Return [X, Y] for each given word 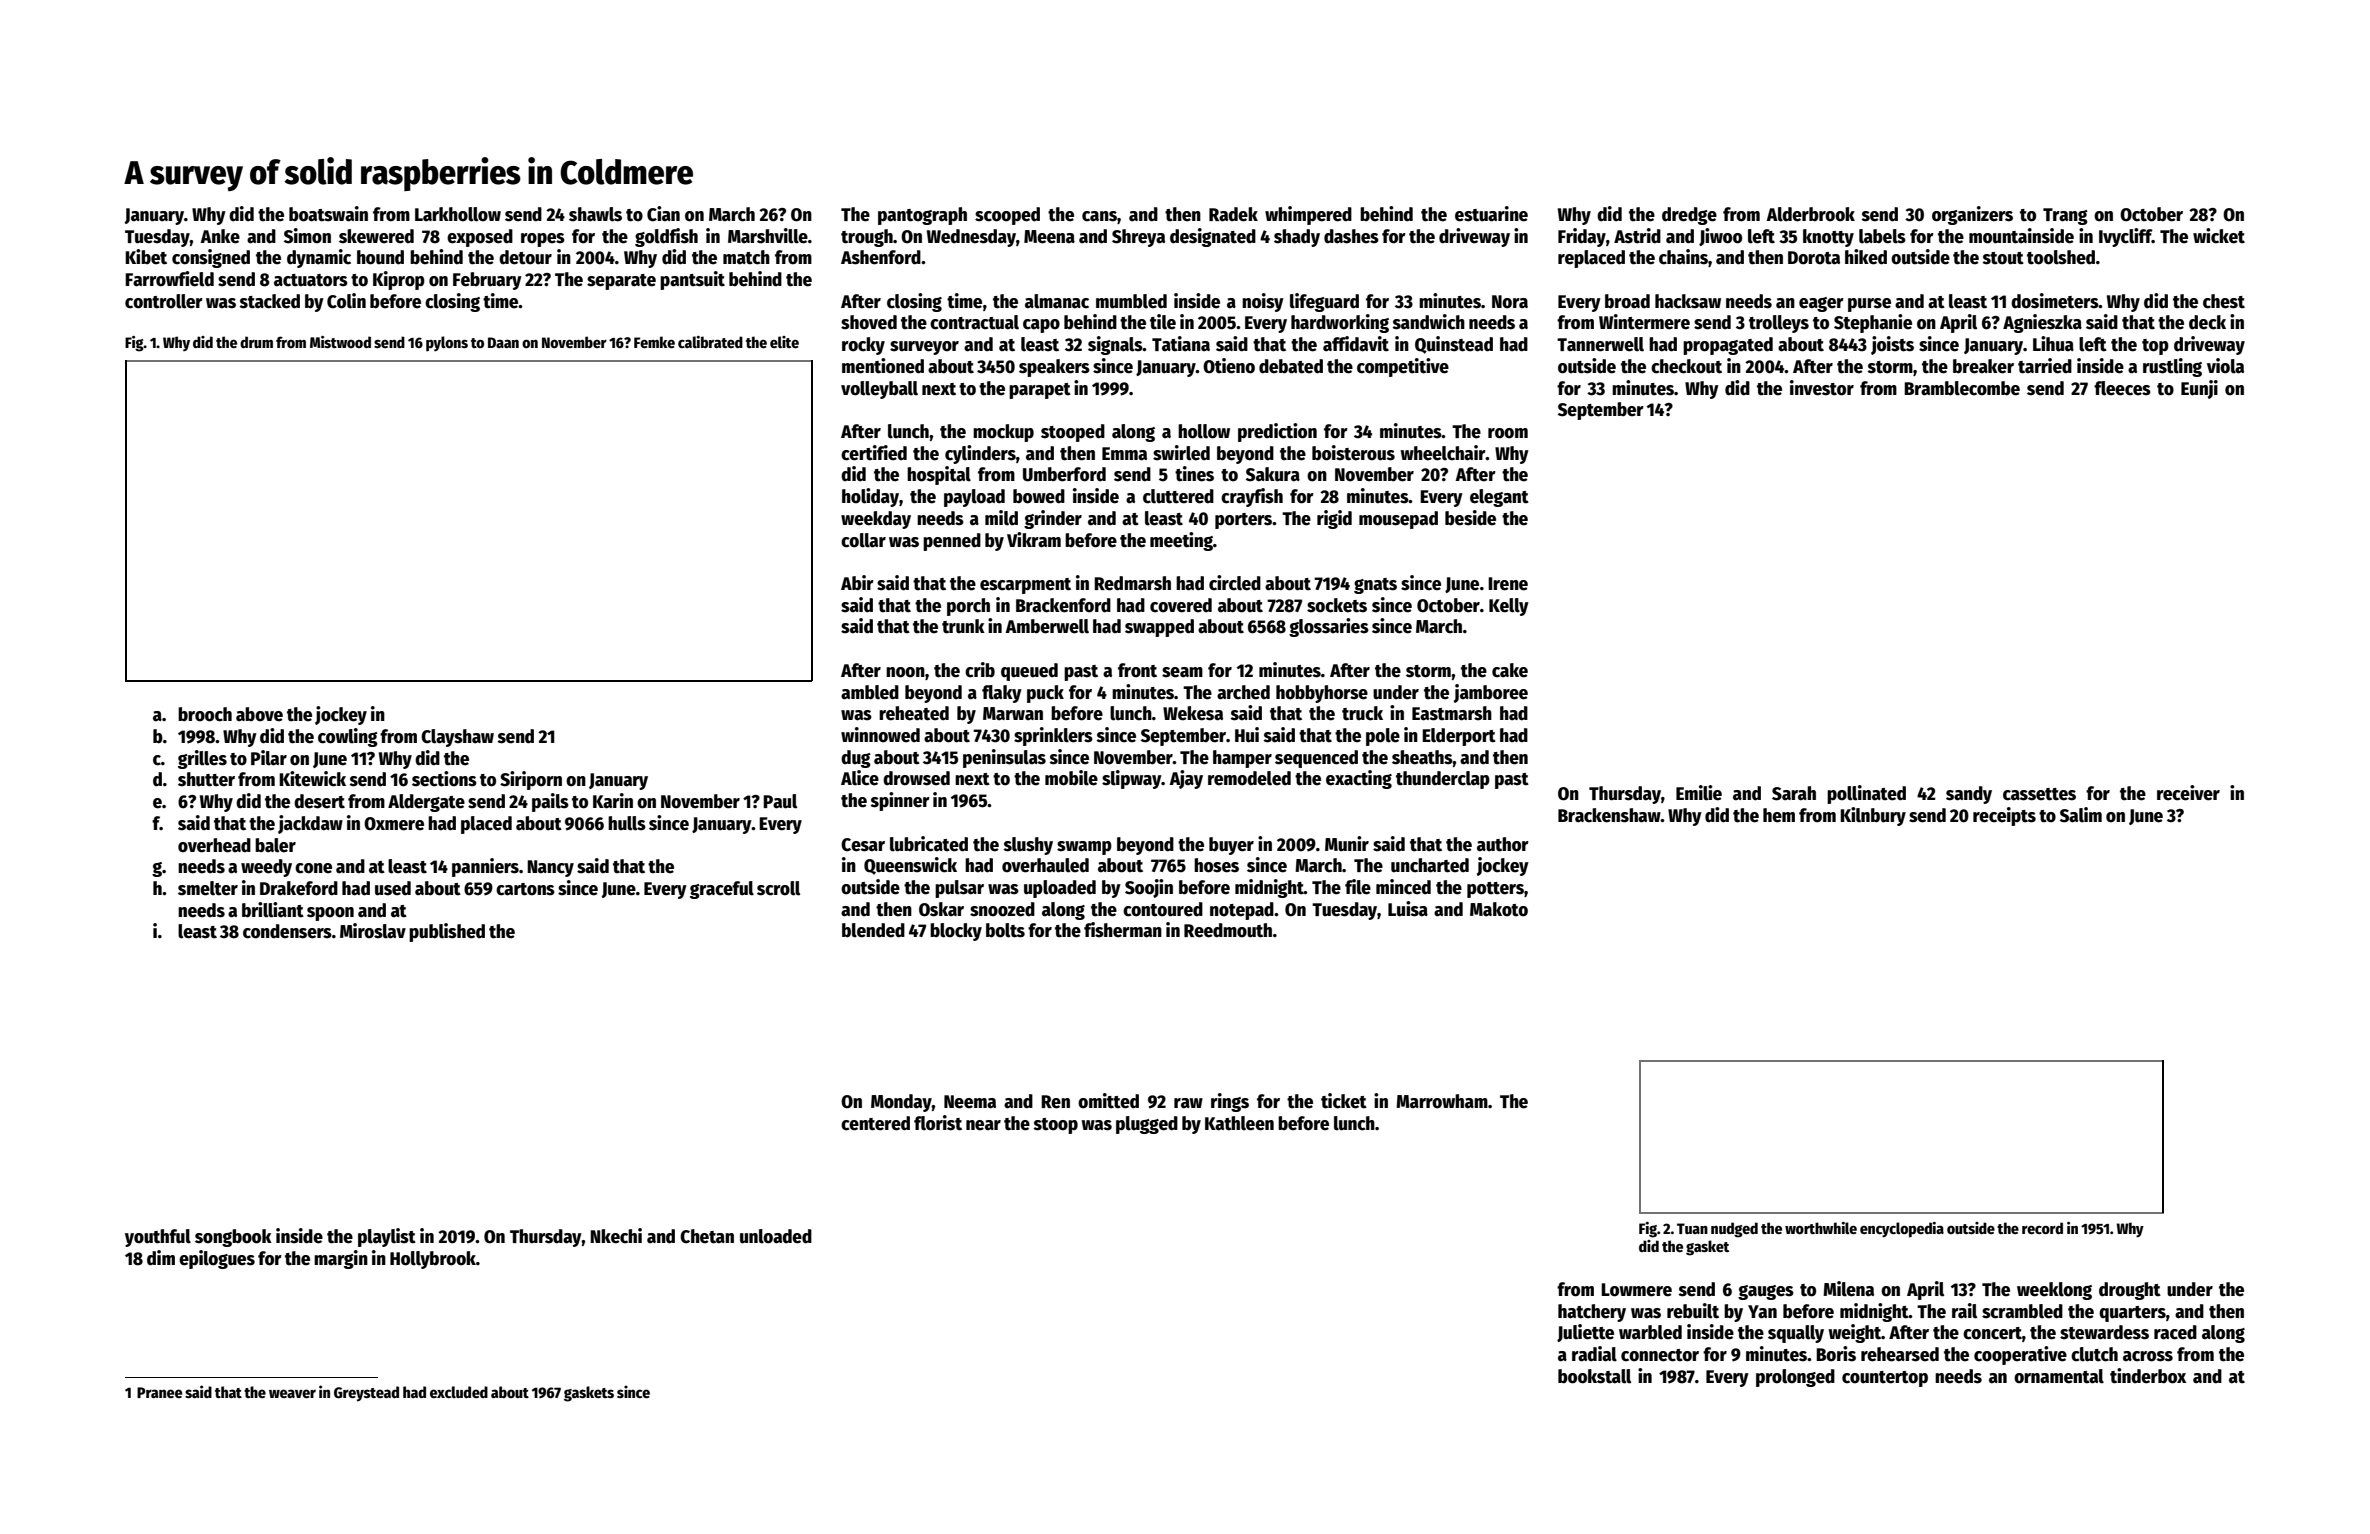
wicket [2219, 236]
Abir [857, 583]
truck [1362, 713]
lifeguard [1324, 302]
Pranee [160, 1392]
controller [164, 301]
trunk [963, 626]
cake [1510, 670]
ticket [1344, 1101]
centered [875, 1123]
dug [856, 759]
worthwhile [1821, 1228]
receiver [2188, 793]
